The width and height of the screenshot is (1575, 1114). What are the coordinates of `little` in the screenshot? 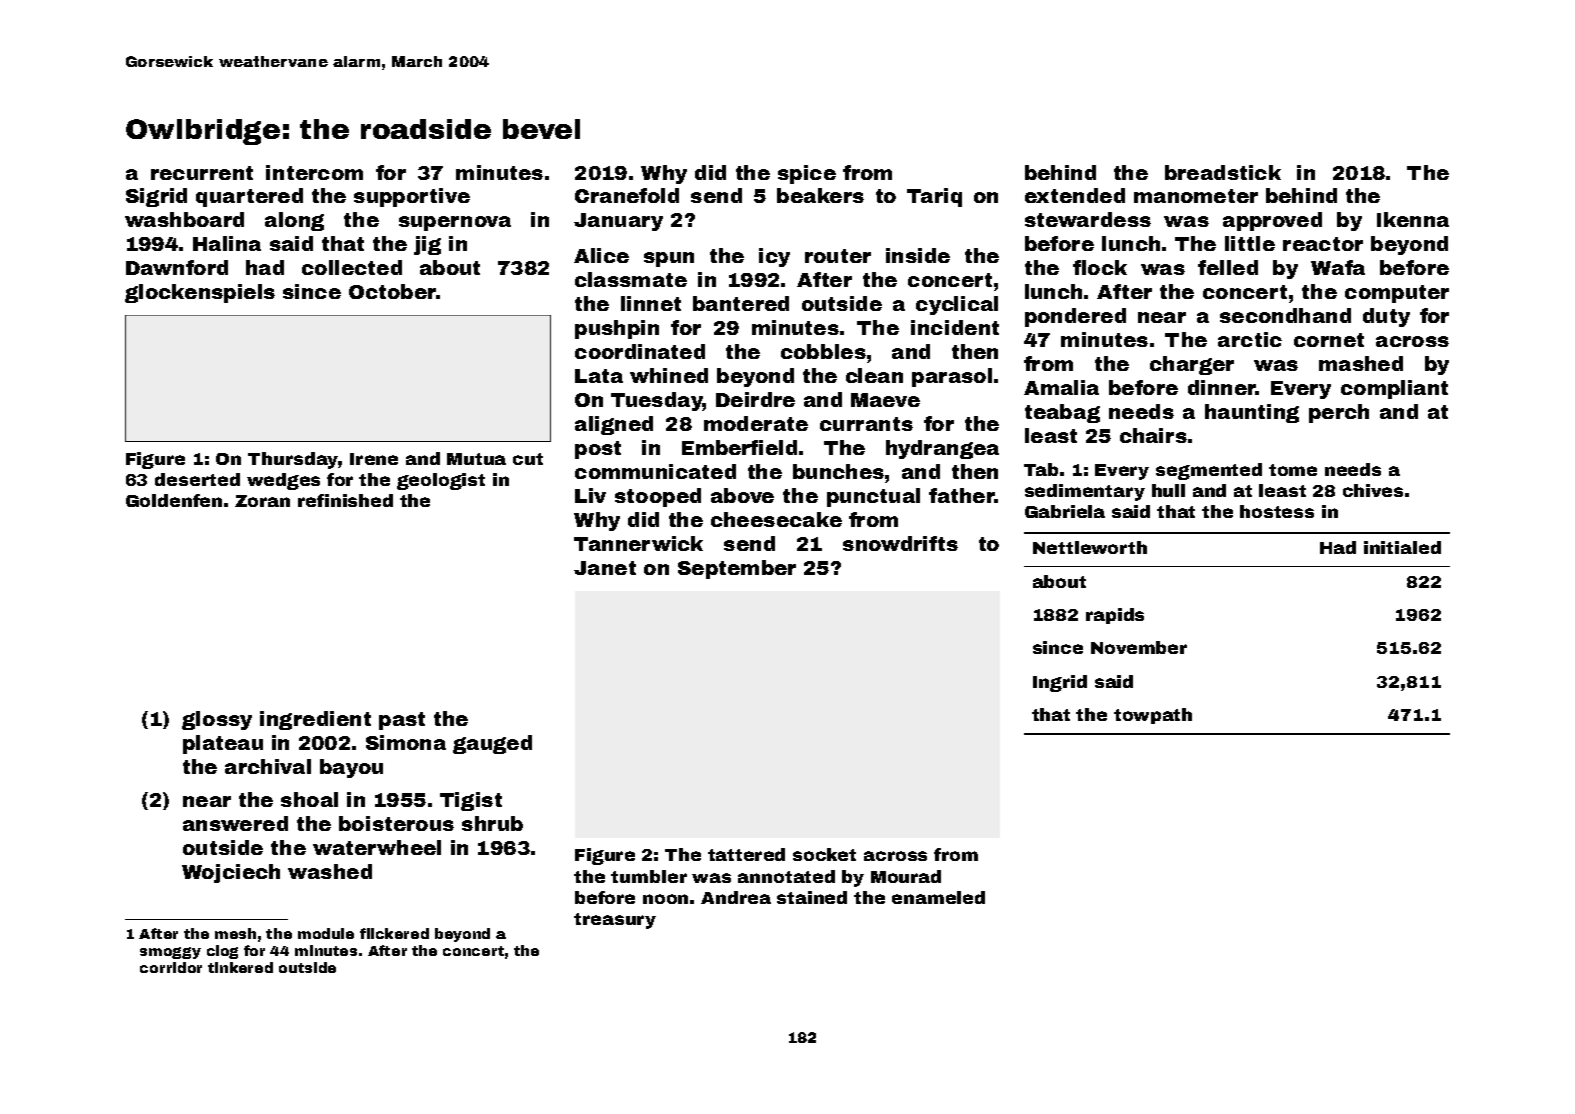 It's located at (1250, 243).
